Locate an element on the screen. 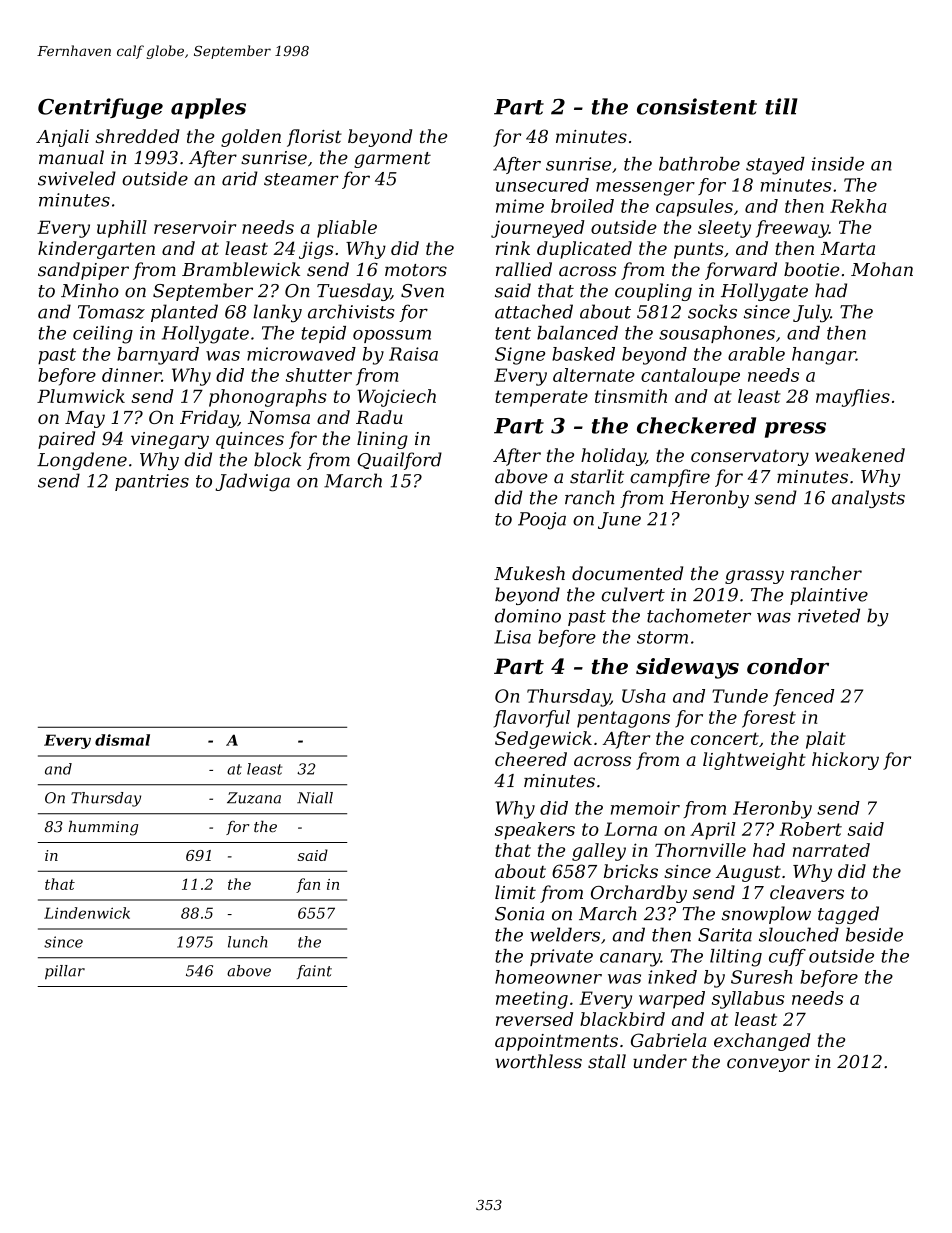 The width and height of the screenshot is (952, 1233). hangar is located at coordinates (824, 356).
